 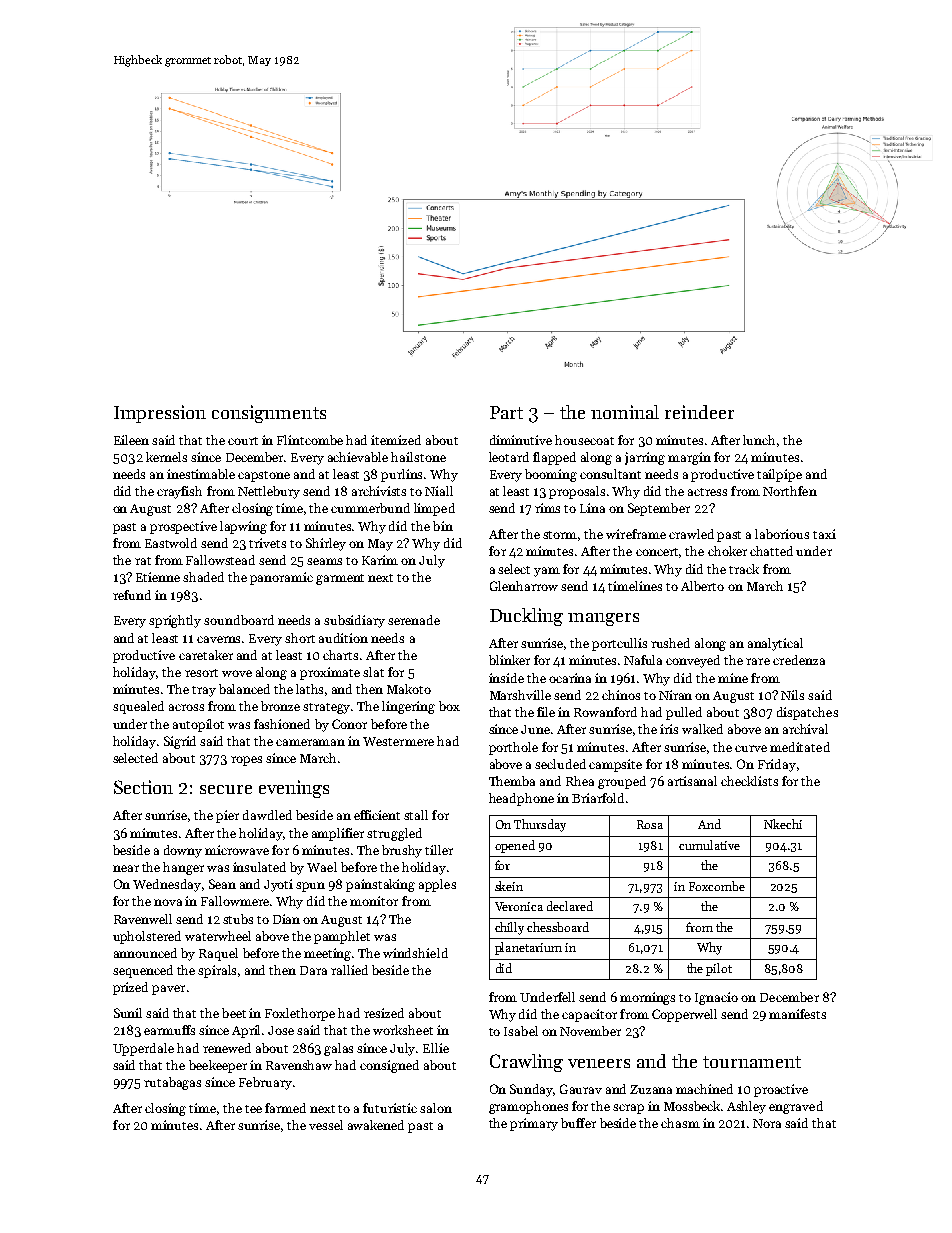 What do you see at coordinates (792, 695) in the screenshot?
I see `Nils` at bounding box center [792, 695].
